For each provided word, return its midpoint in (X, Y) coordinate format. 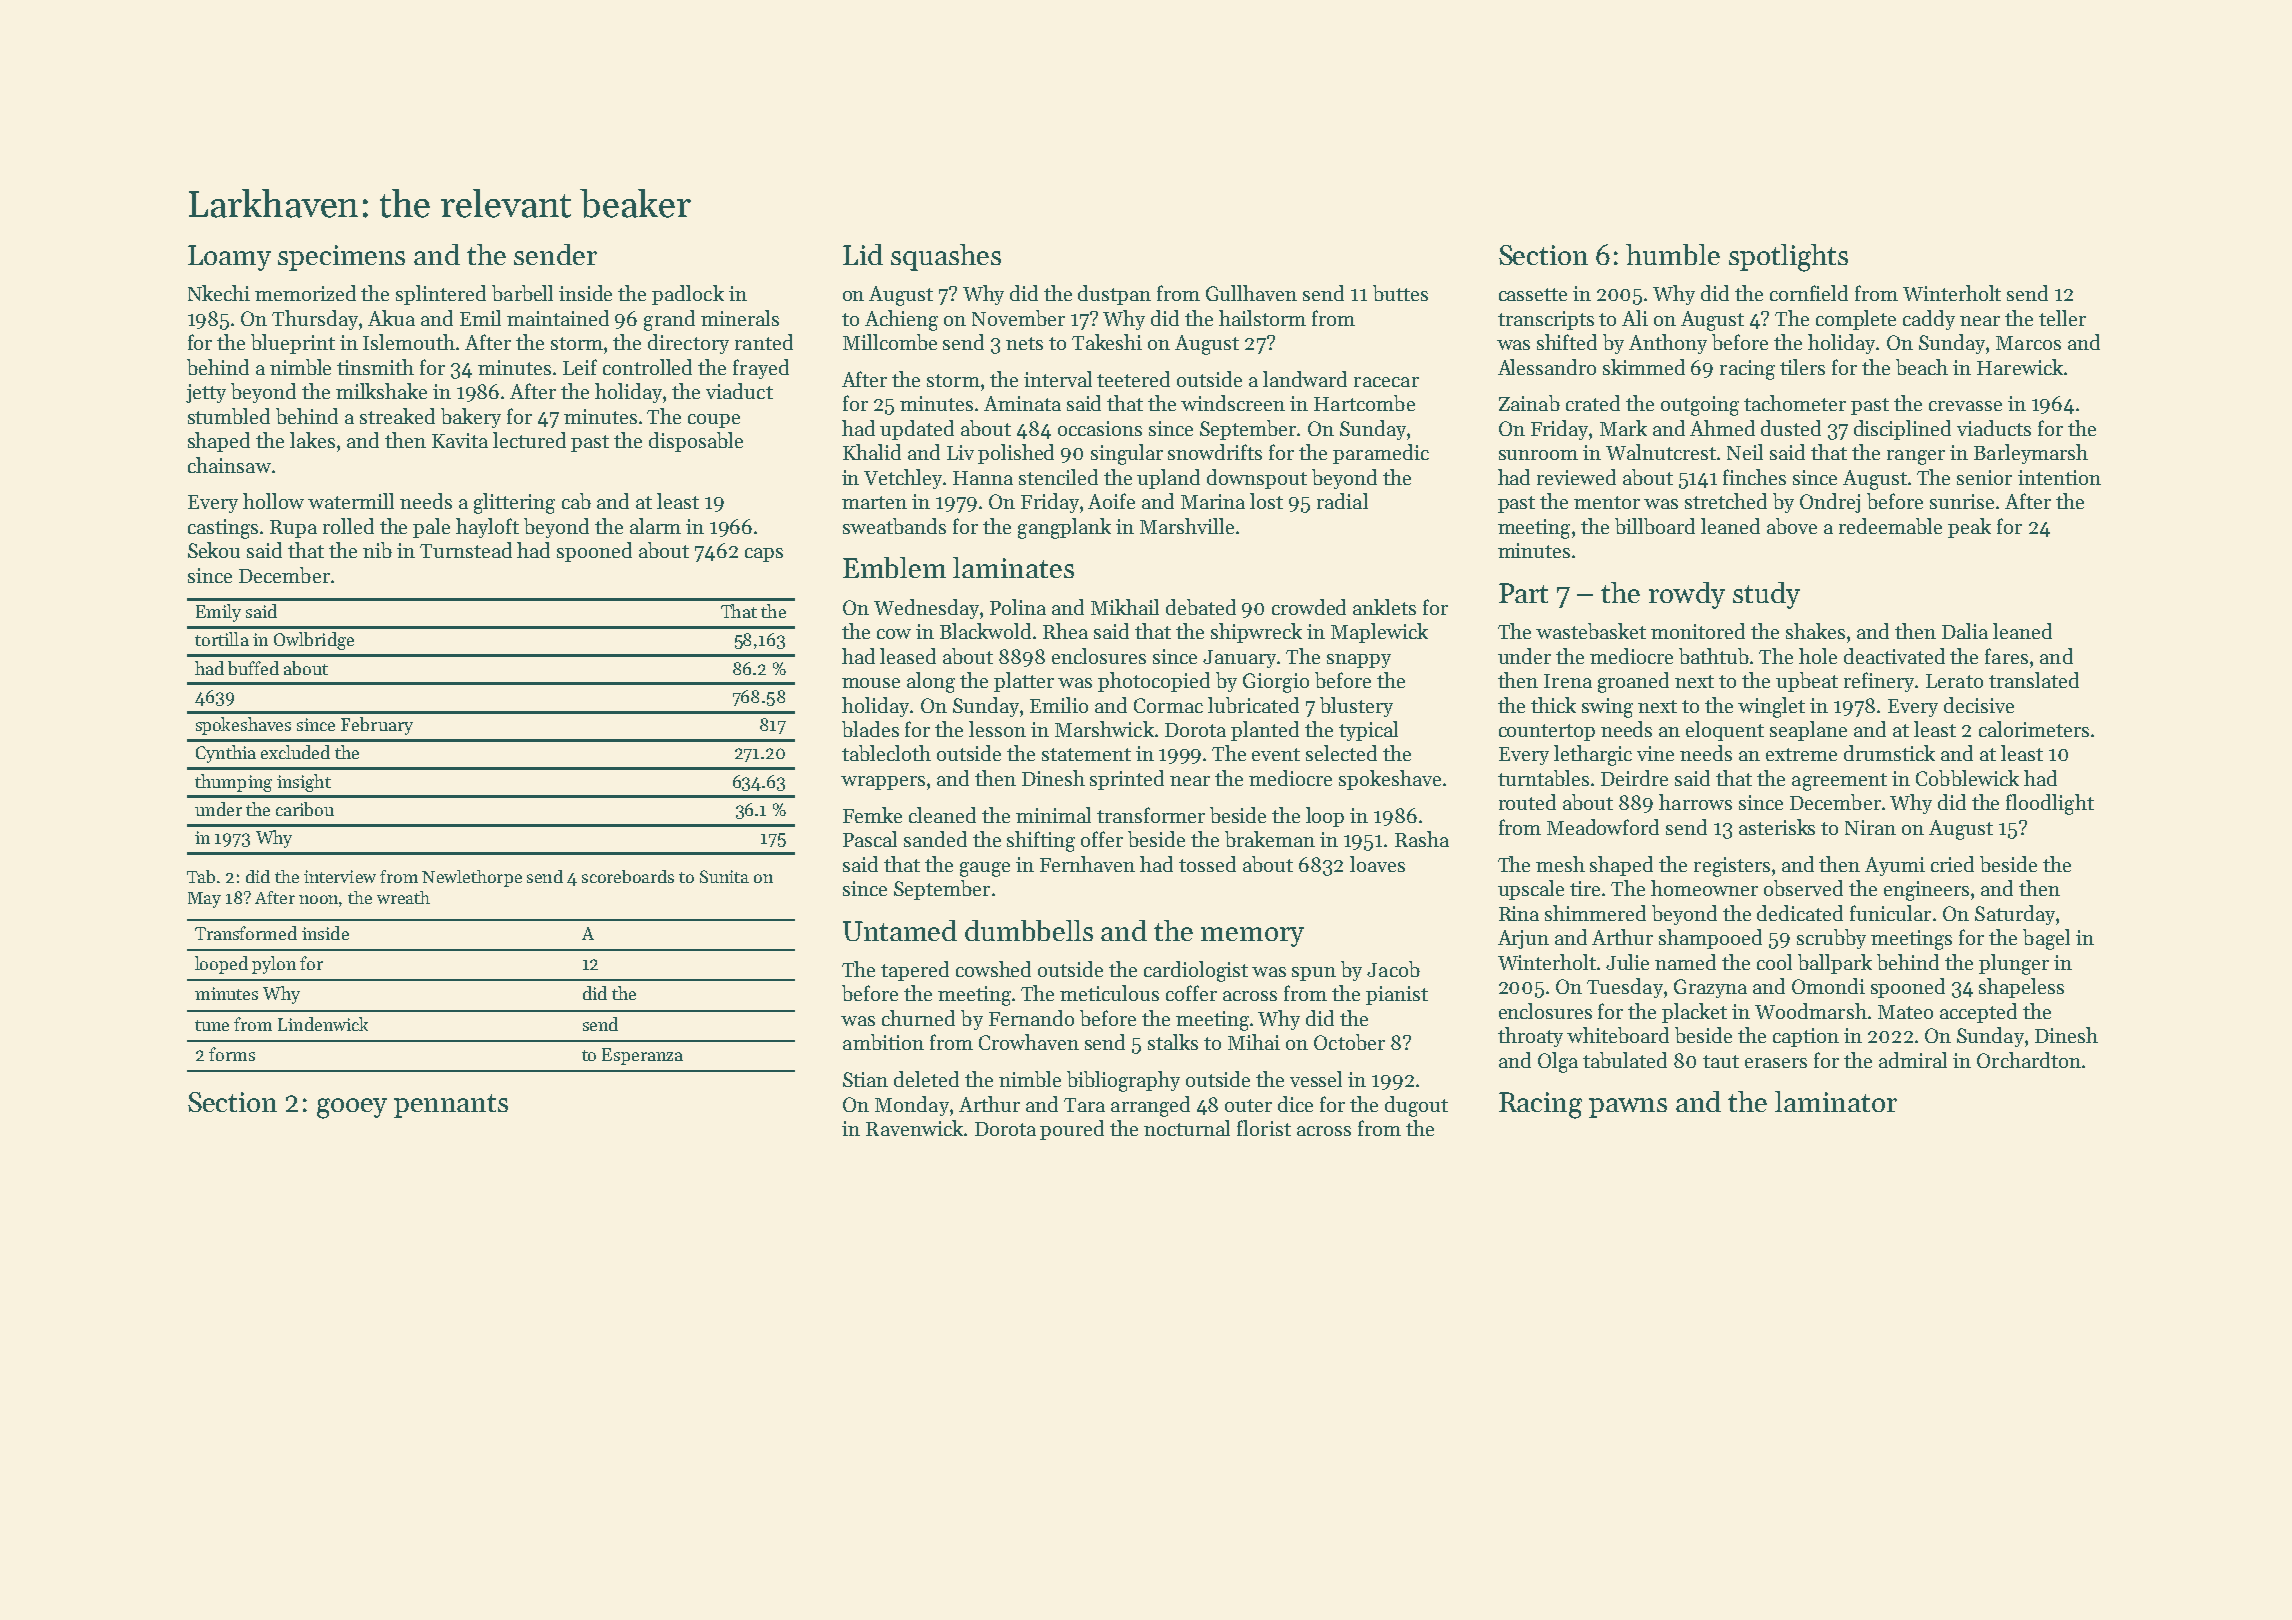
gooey (352, 1108)
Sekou (214, 550)
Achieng (901, 320)
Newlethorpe (472, 878)
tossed (1207, 864)
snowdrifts (1215, 452)
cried (1952, 864)
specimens (341, 258)
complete (1856, 320)
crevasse (1965, 406)
